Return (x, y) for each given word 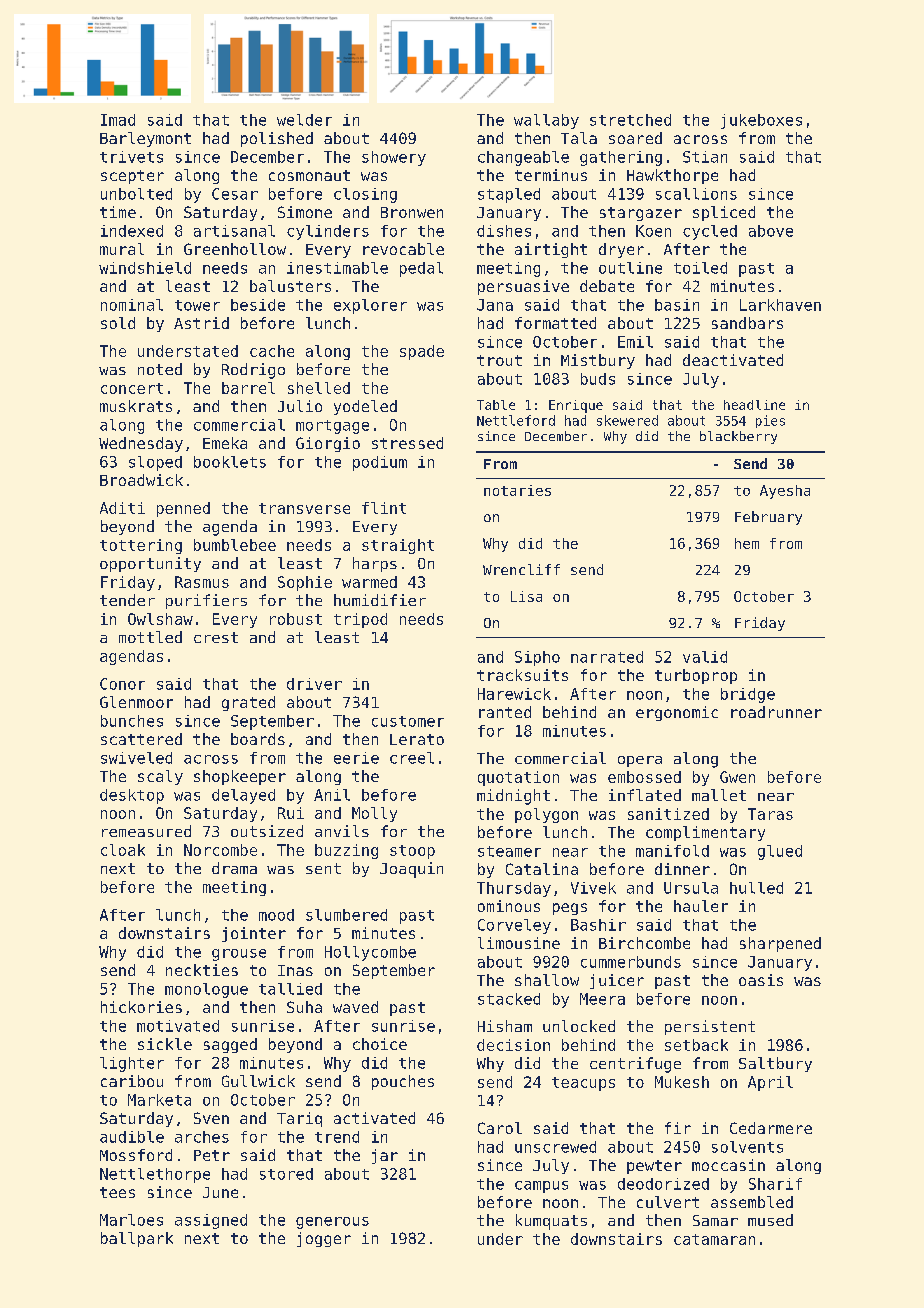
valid (705, 657)
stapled (509, 195)
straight (398, 546)
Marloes (131, 1220)
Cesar (235, 194)
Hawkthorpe (672, 176)
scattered (141, 739)
